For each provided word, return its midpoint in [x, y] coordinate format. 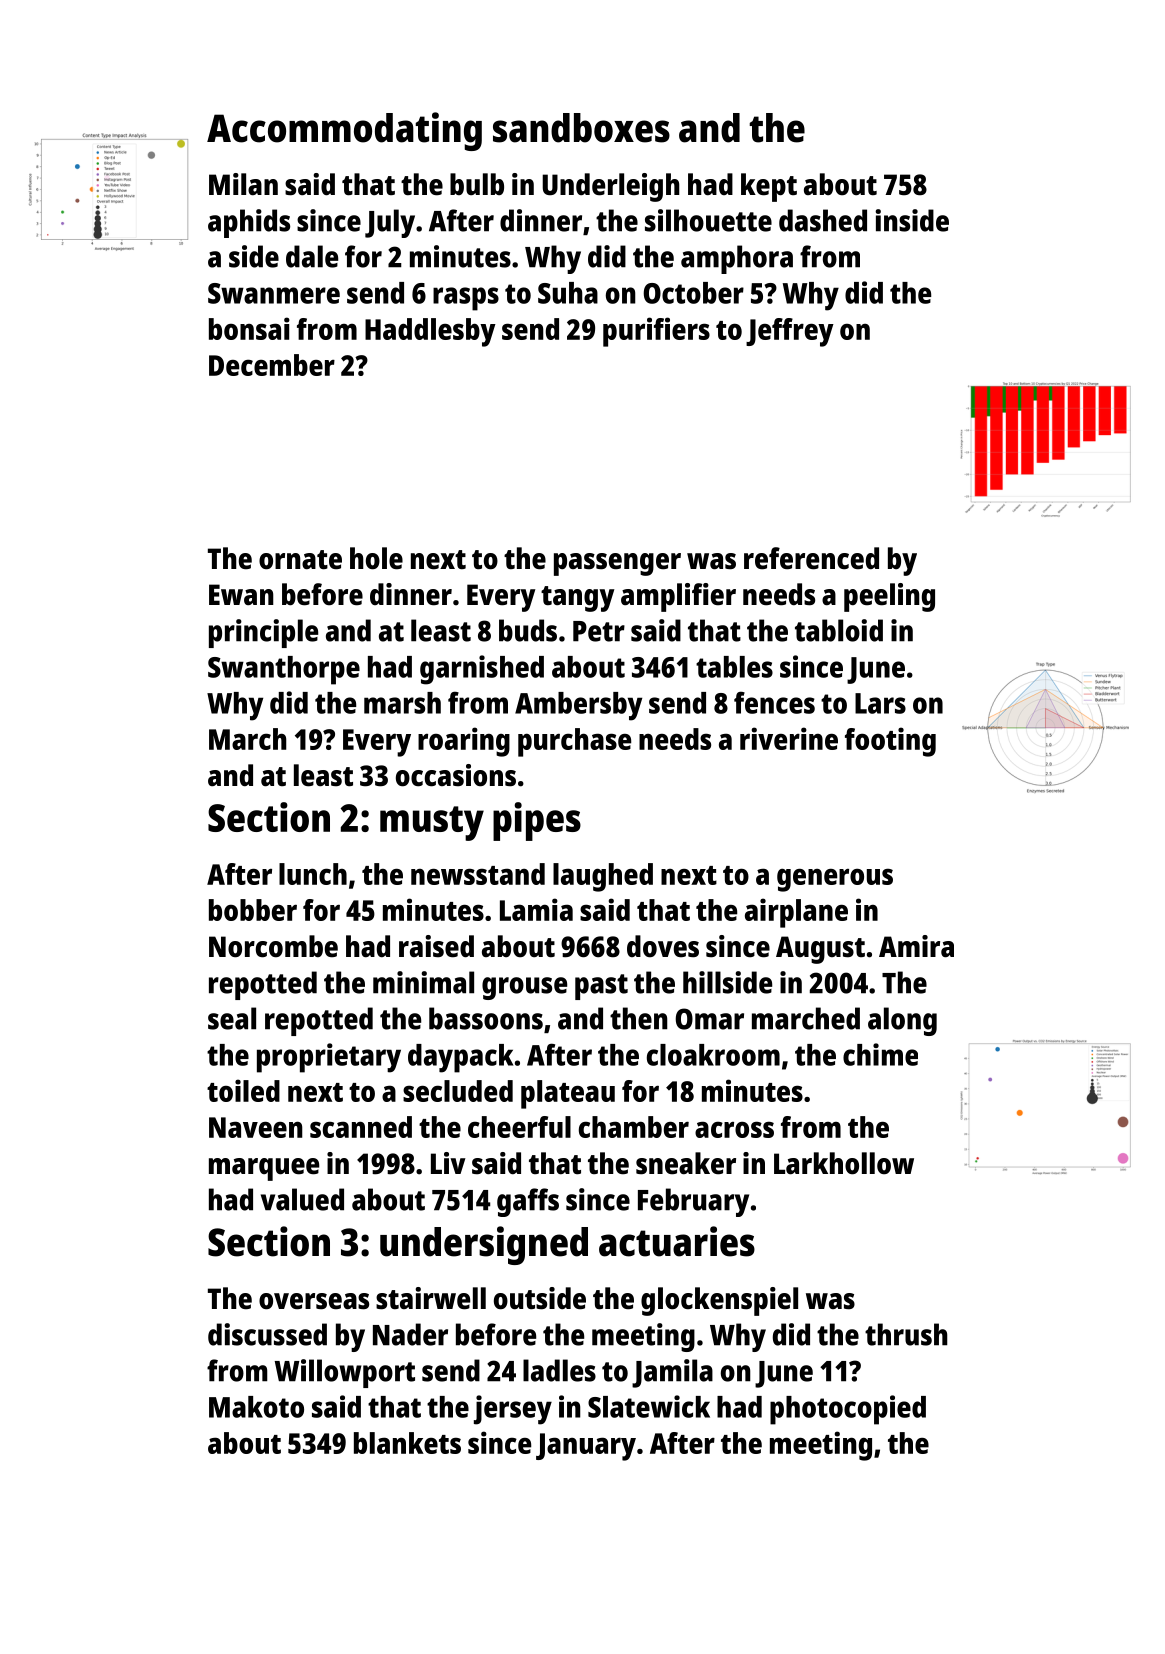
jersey [513, 1410]
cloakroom [713, 1055]
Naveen [256, 1127]
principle [263, 633]
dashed [823, 220]
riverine [789, 738]
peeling [889, 597]
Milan [243, 184]
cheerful [519, 1127]
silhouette [708, 220]
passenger [617, 564]
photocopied [848, 1410]
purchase [574, 742]
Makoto [256, 1407]
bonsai [249, 328]
